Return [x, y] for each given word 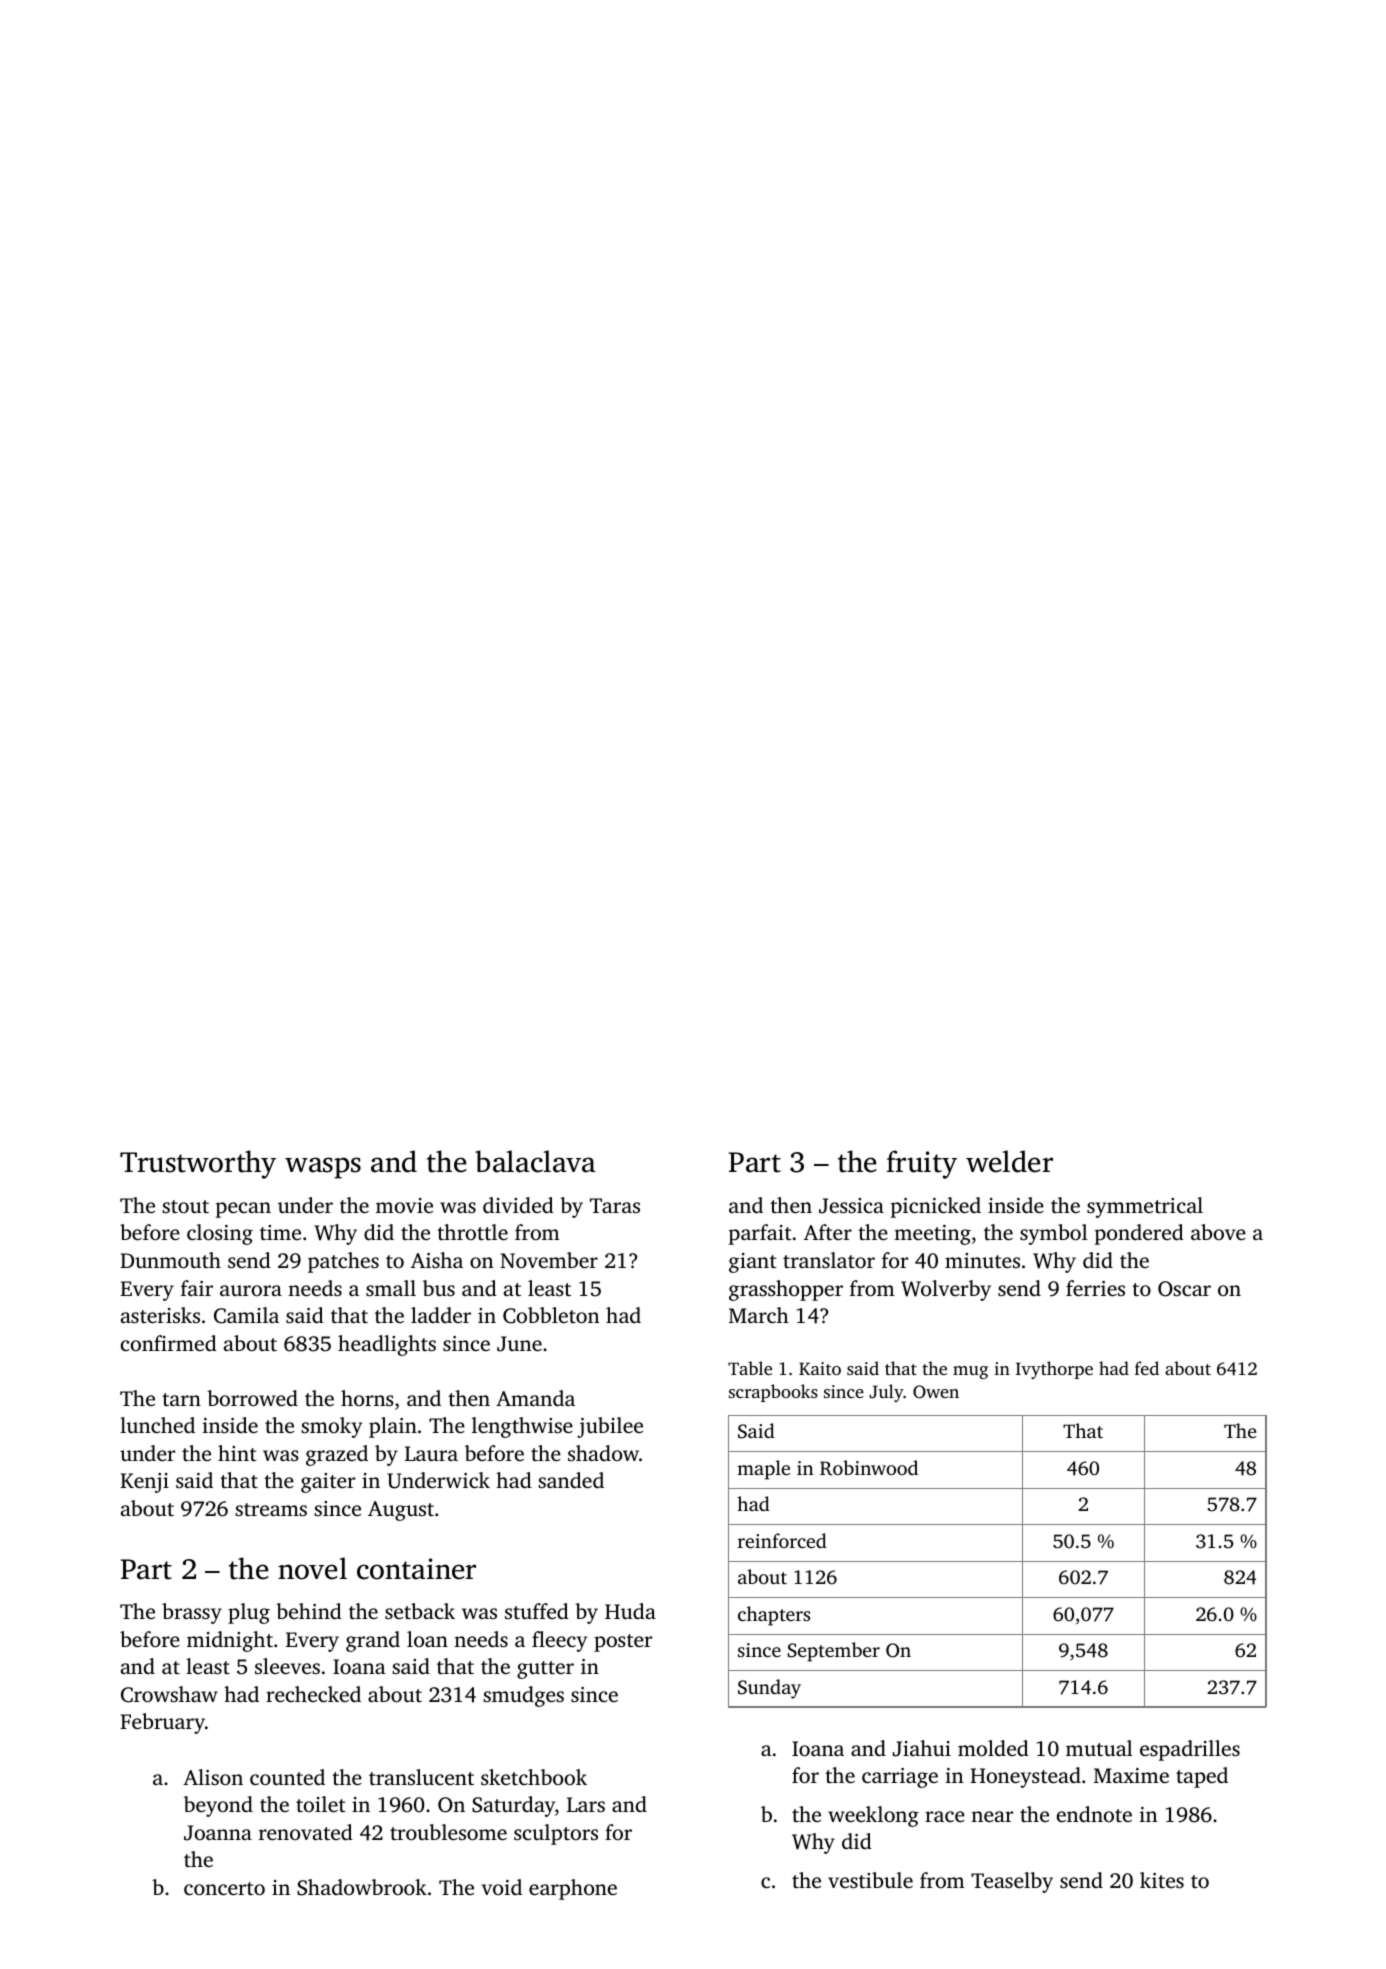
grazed [337, 1455]
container [416, 1569]
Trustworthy [198, 1164]
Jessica [851, 1206]
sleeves [287, 1666]
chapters [774, 1616]
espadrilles [1190, 1750]
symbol [1054, 1234]
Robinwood [869, 1468]
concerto [224, 1888]
